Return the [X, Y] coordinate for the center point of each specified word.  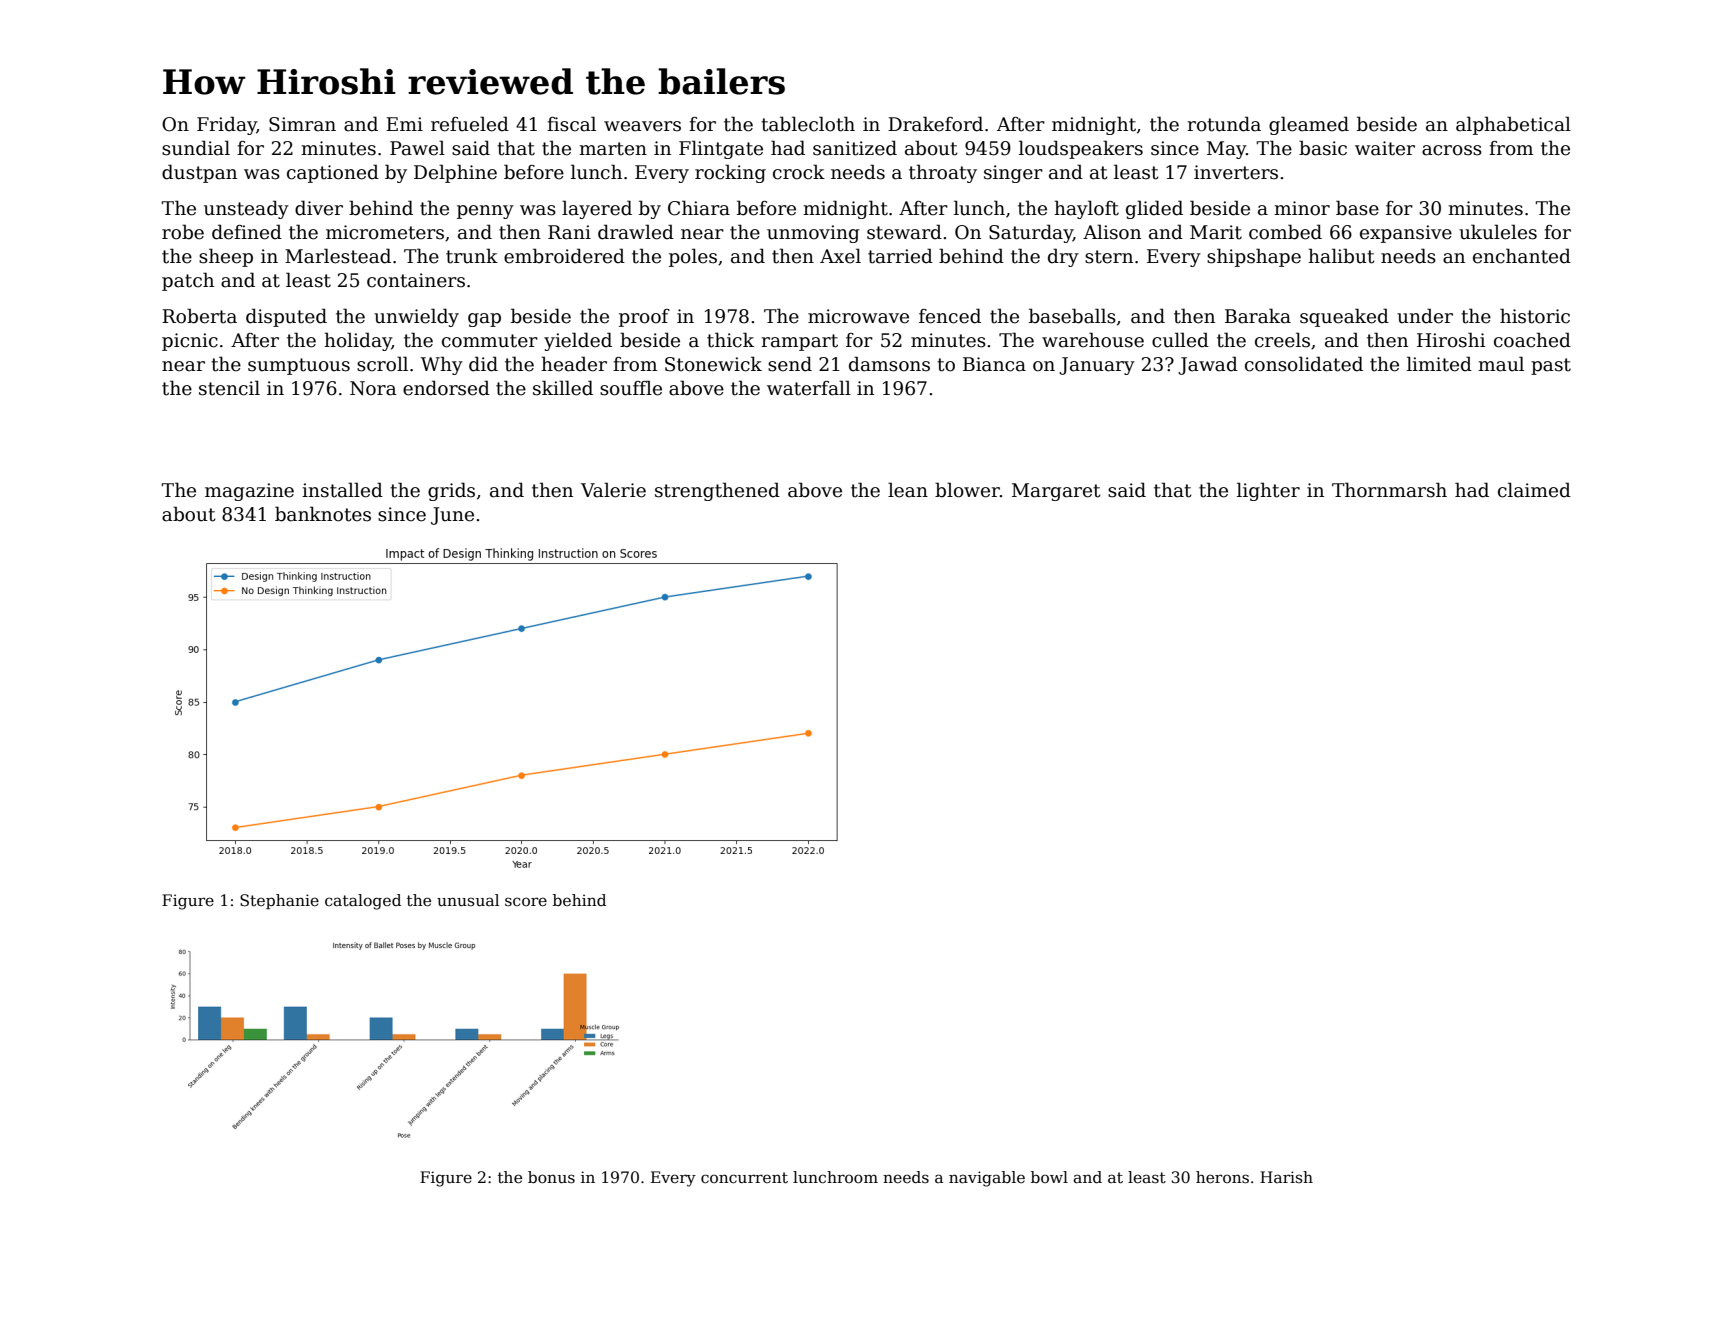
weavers [642, 126]
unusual [468, 900]
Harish [1286, 1177]
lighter [1268, 491]
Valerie [613, 490]
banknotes [323, 514]
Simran [302, 124]
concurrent [744, 1178]
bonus [551, 1177]
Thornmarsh [1389, 490]
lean [908, 490]
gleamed [1309, 125]
